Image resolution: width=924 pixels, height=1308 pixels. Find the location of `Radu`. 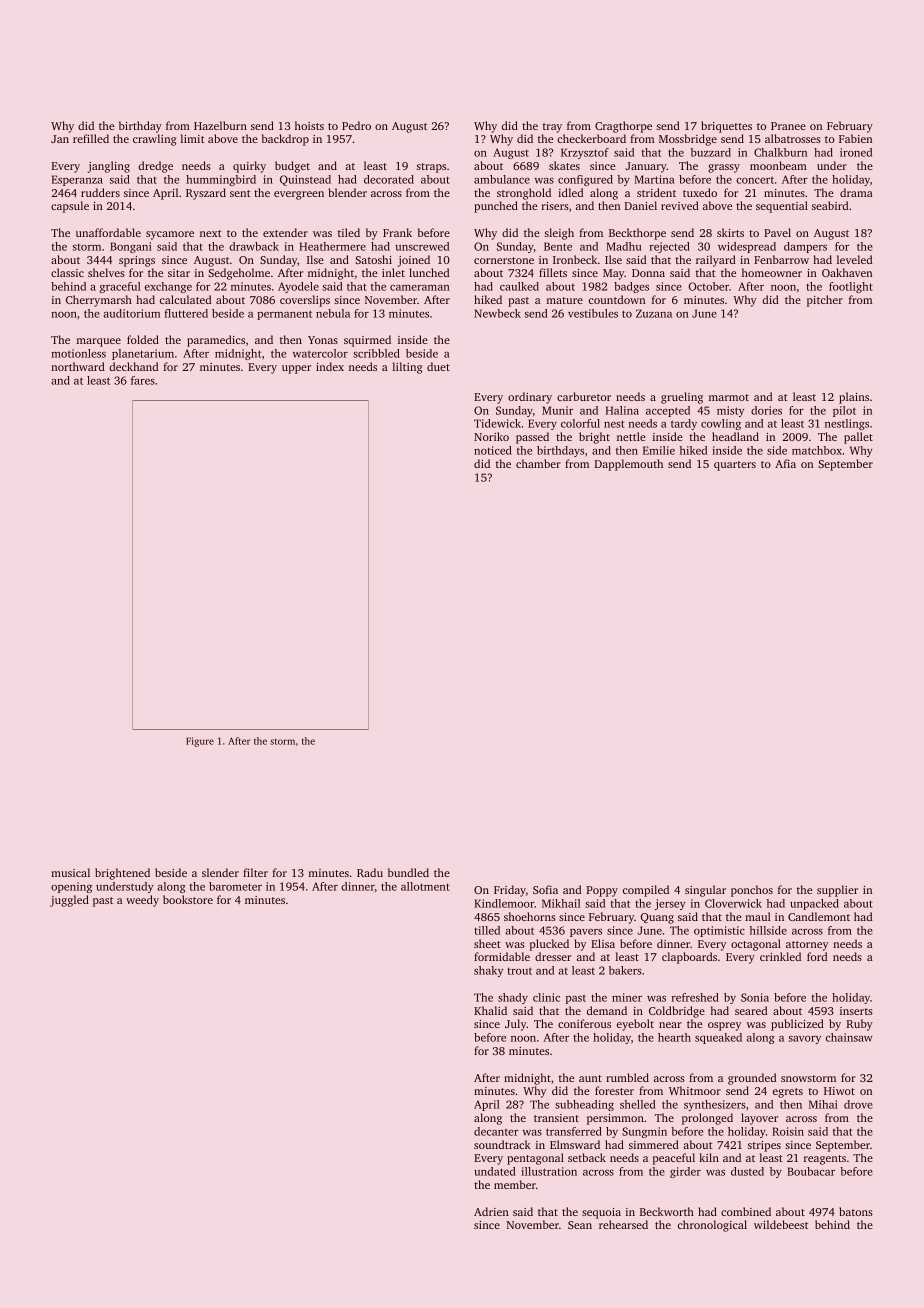

Radu is located at coordinates (370, 872).
